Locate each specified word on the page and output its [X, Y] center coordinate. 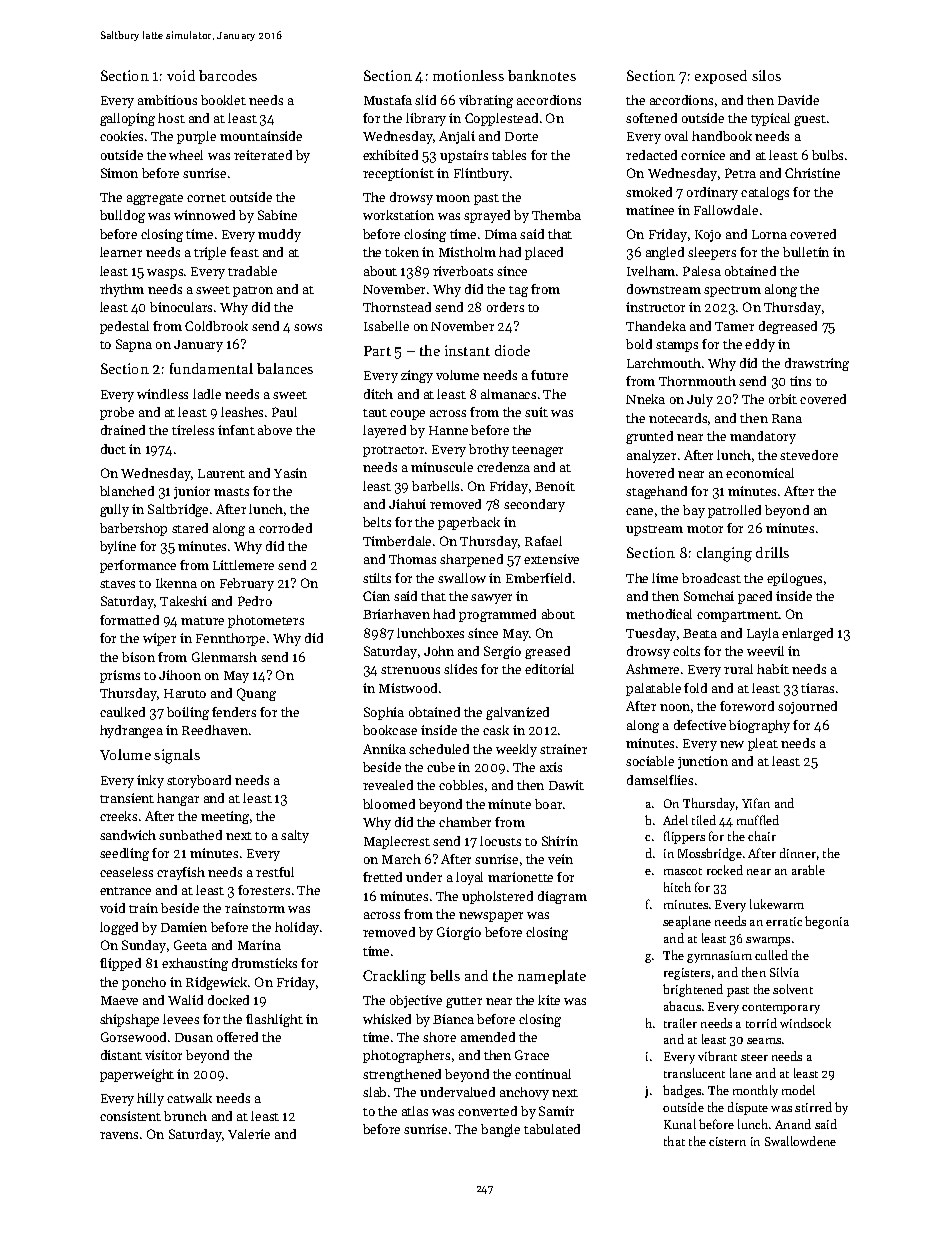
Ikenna [176, 583]
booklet [223, 100]
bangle [500, 1130]
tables [509, 155]
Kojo [708, 236]
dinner [798, 853]
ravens [119, 1135]
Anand [793, 1124]
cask [496, 730]
